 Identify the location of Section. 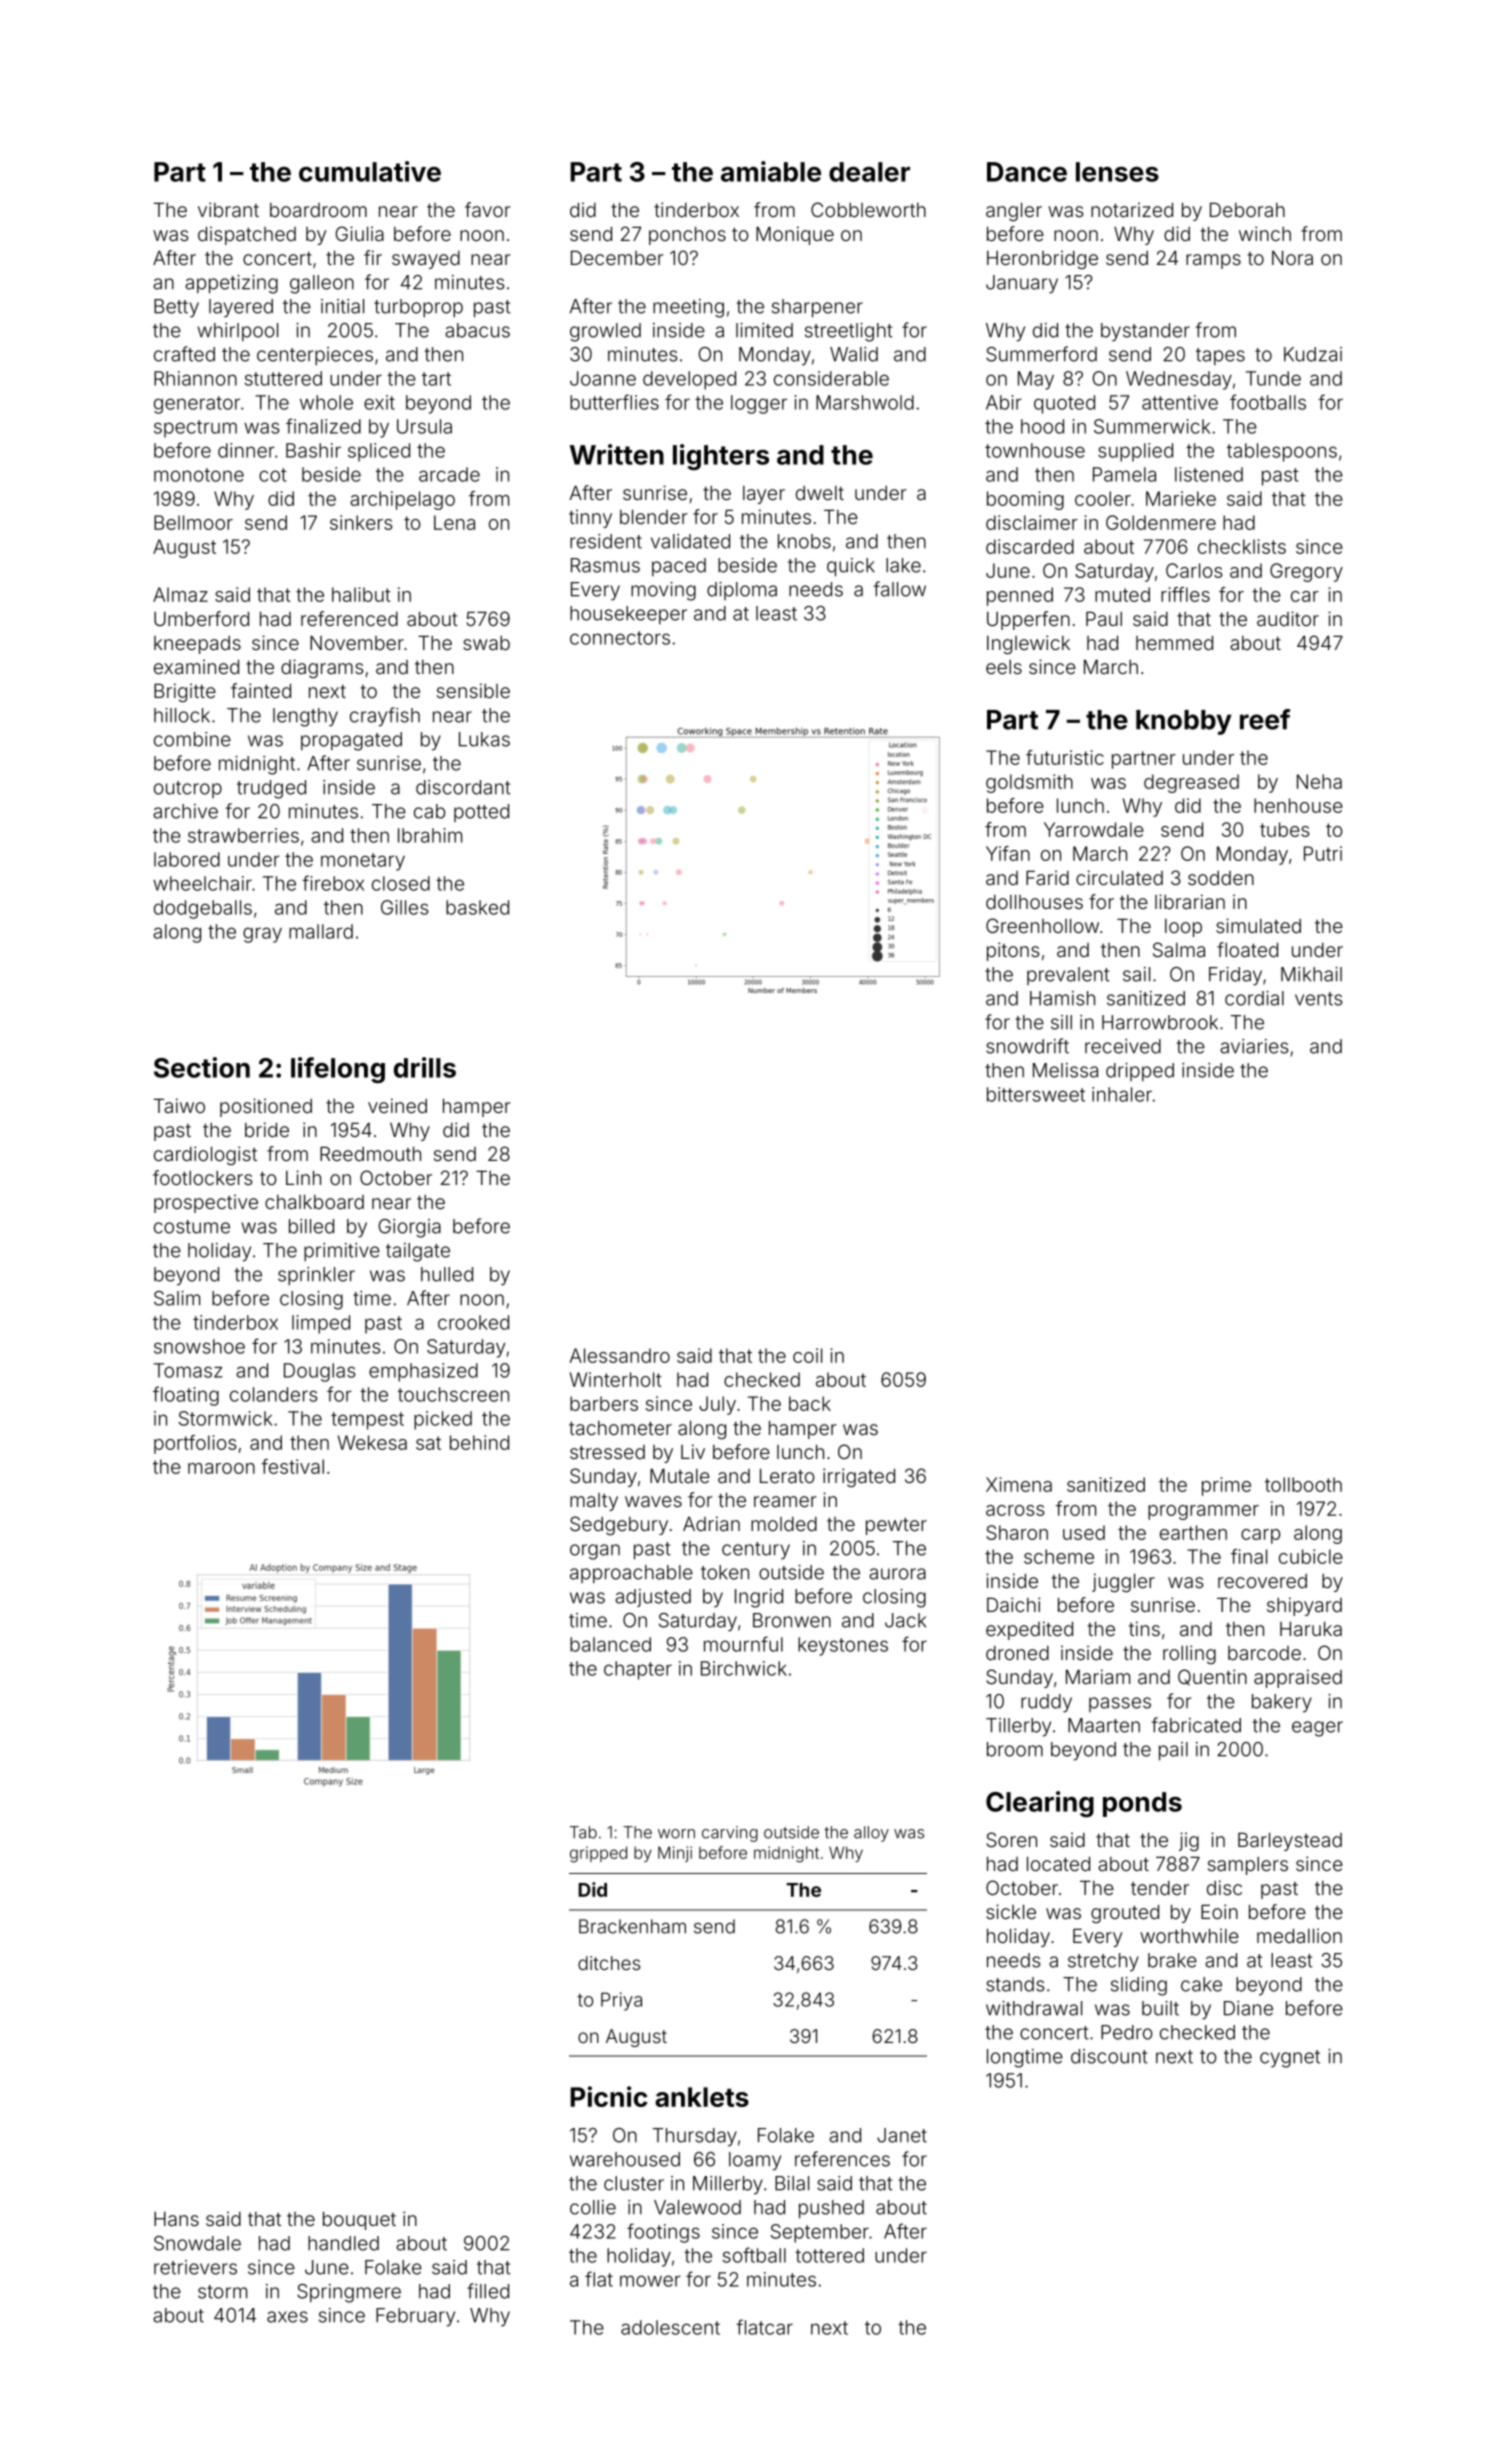
(202, 1067).
